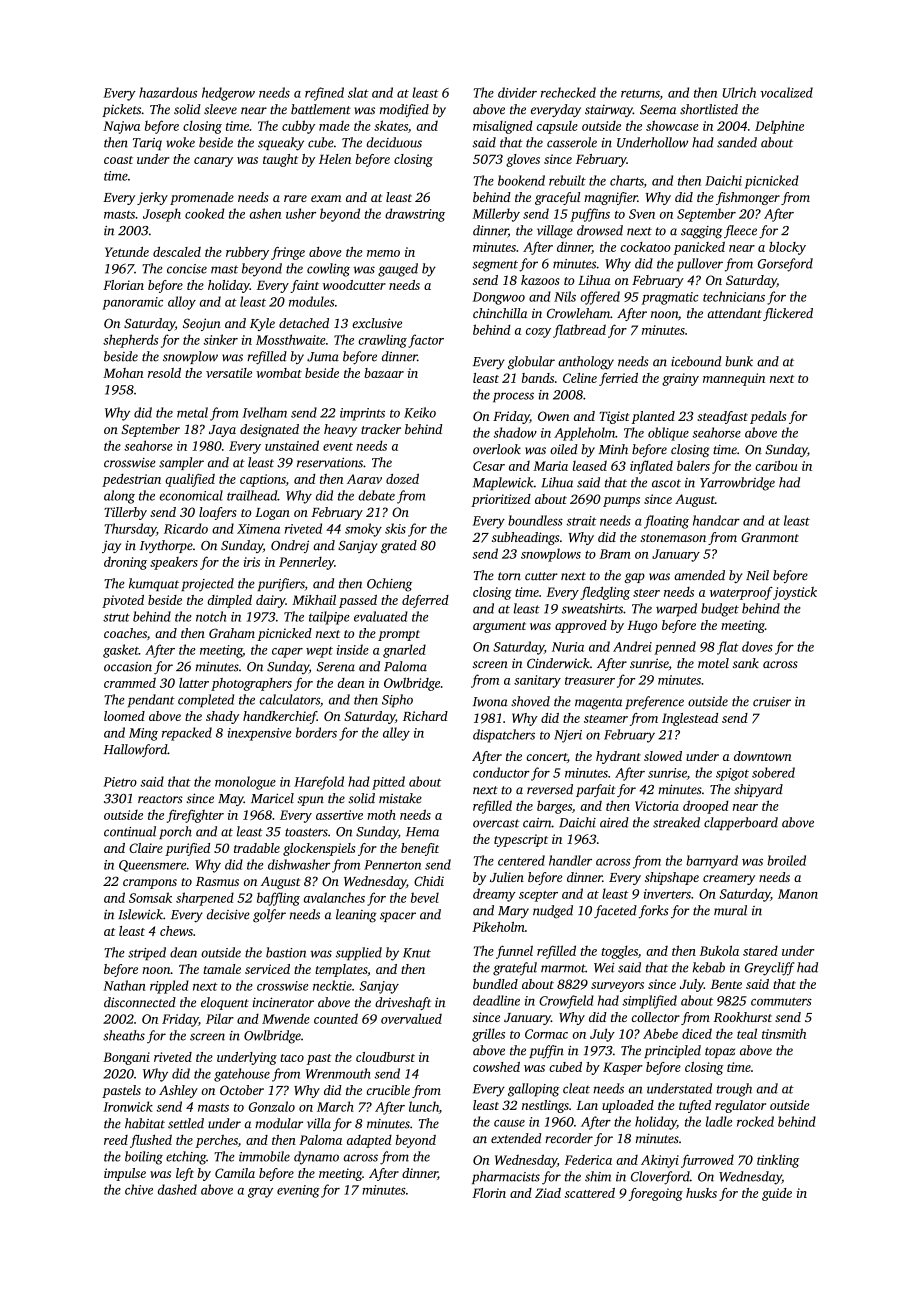  I want to click on Ironwick, so click(128, 1106).
